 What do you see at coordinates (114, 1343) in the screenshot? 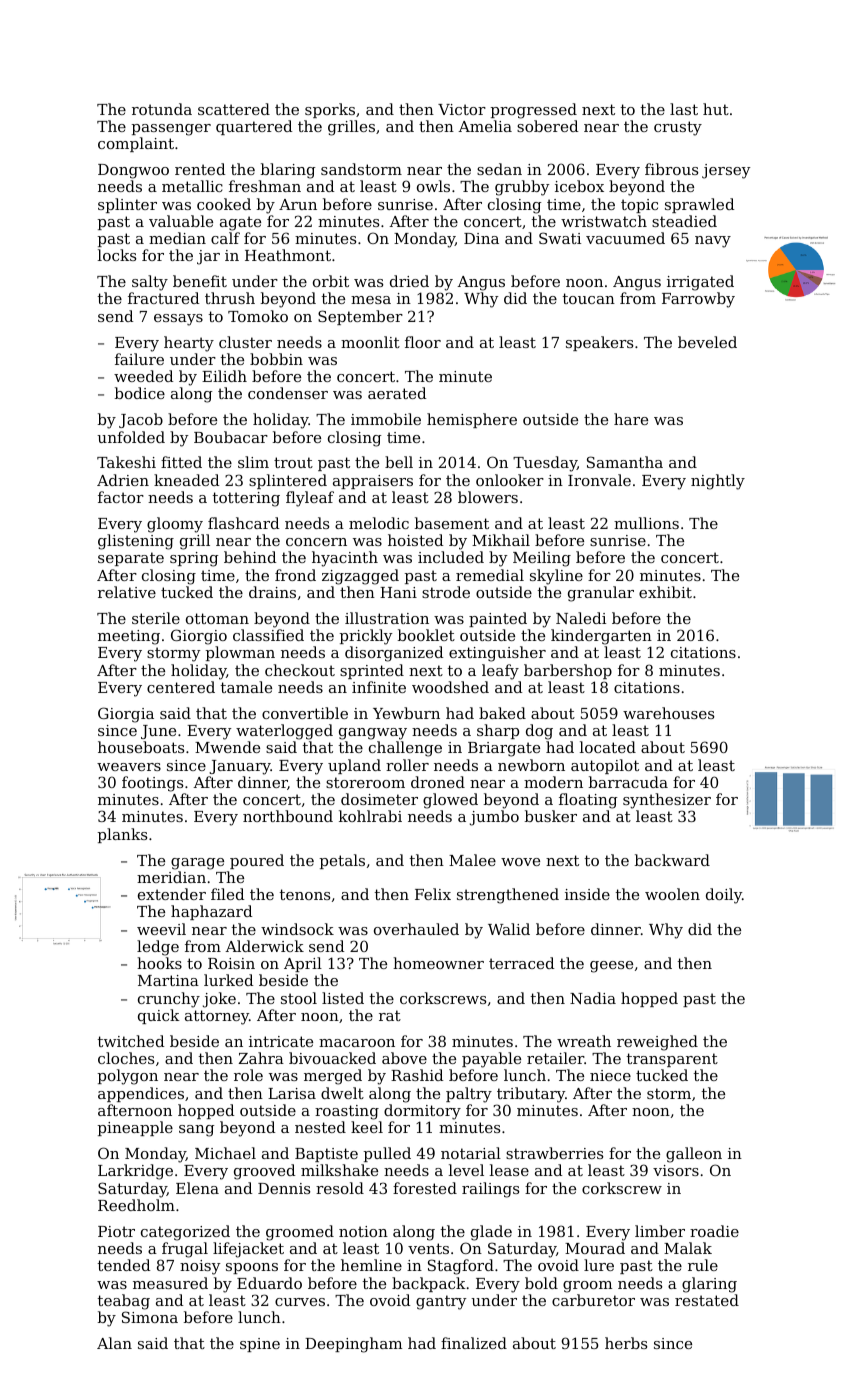
I see `Alan` at bounding box center [114, 1343].
